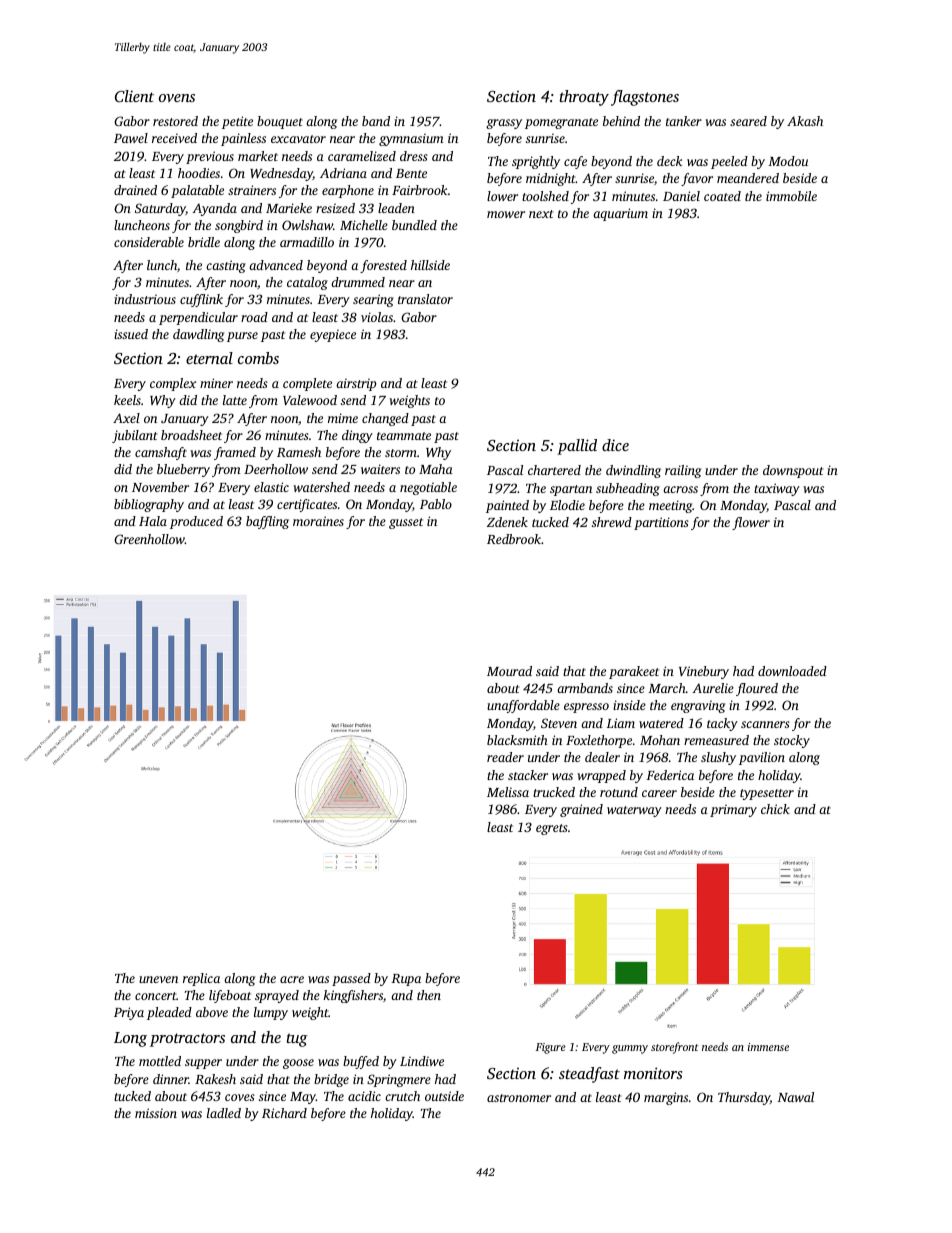 The width and height of the screenshot is (952, 1233). What do you see at coordinates (156, 1113) in the screenshot?
I see `mission` at bounding box center [156, 1113].
